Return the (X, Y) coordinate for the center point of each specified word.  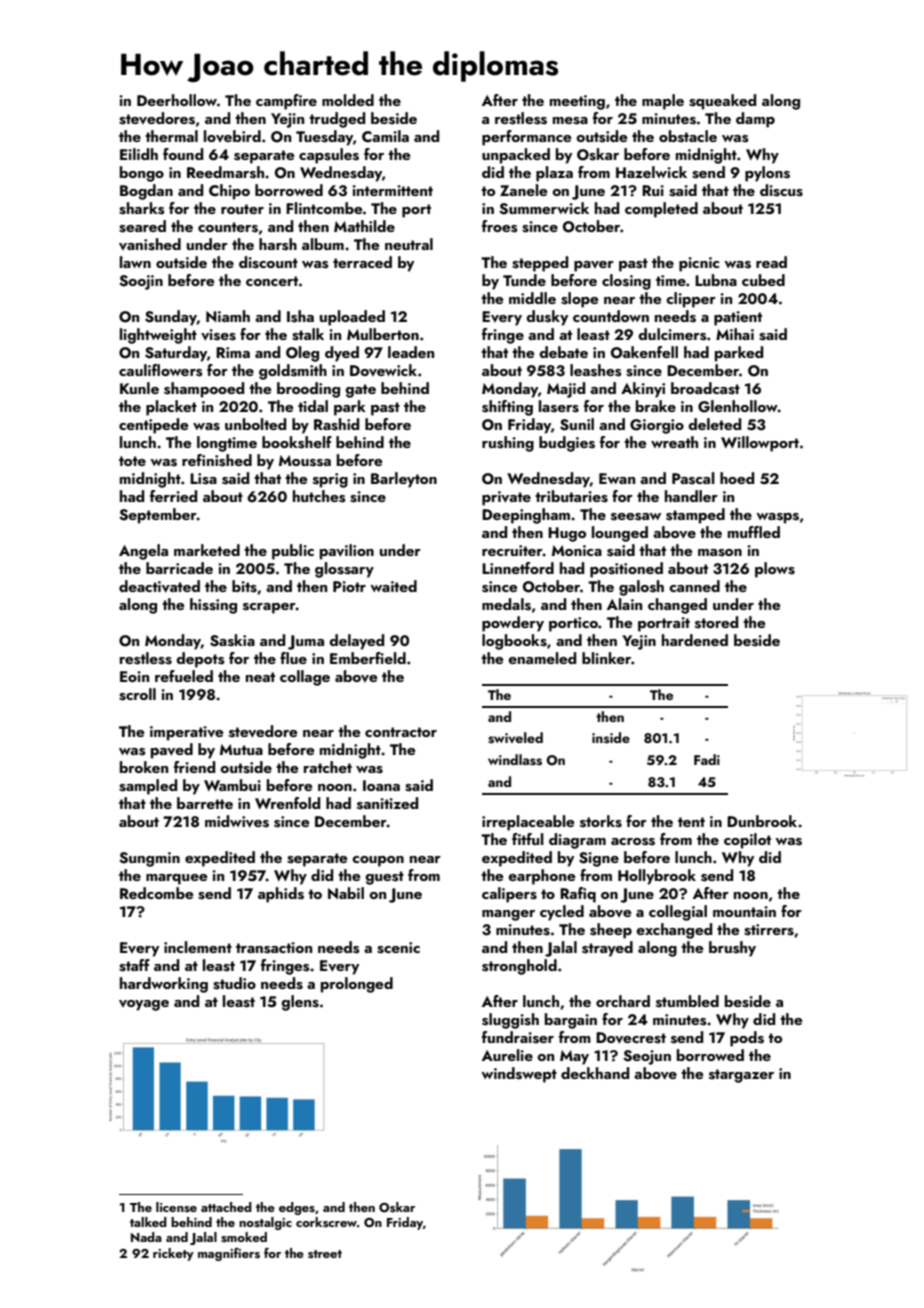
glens (300, 1003)
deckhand (595, 1073)
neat (260, 677)
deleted (714, 424)
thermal (171, 136)
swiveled (515, 738)
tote (132, 461)
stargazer (741, 1076)
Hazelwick (651, 172)
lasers (559, 406)
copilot (747, 841)
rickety (173, 1254)
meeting (577, 102)
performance (526, 138)
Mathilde (364, 226)
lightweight (158, 336)
